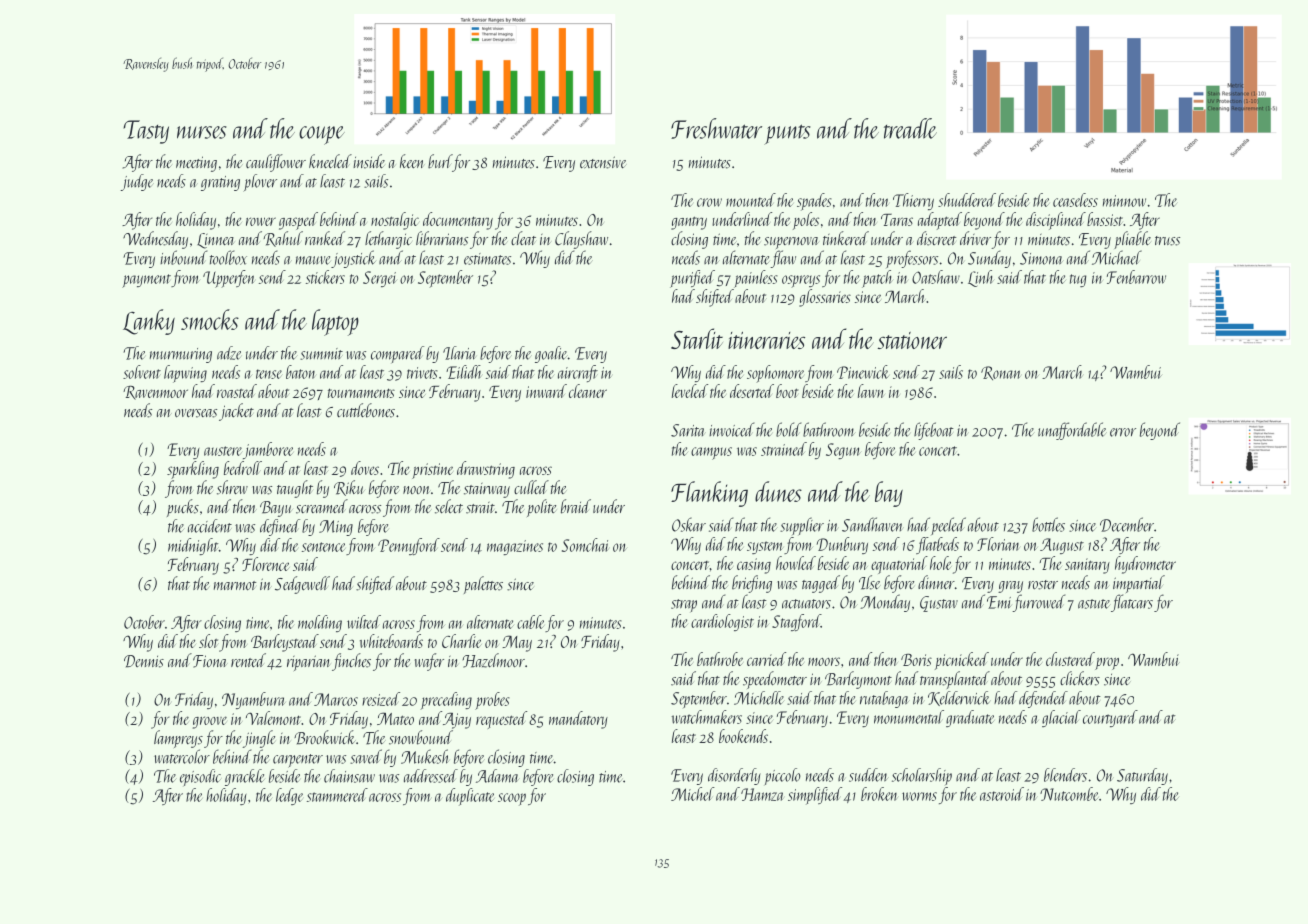  What do you see at coordinates (417, 490) in the screenshot?
I see `noon` at bounding box center [417, 490].
